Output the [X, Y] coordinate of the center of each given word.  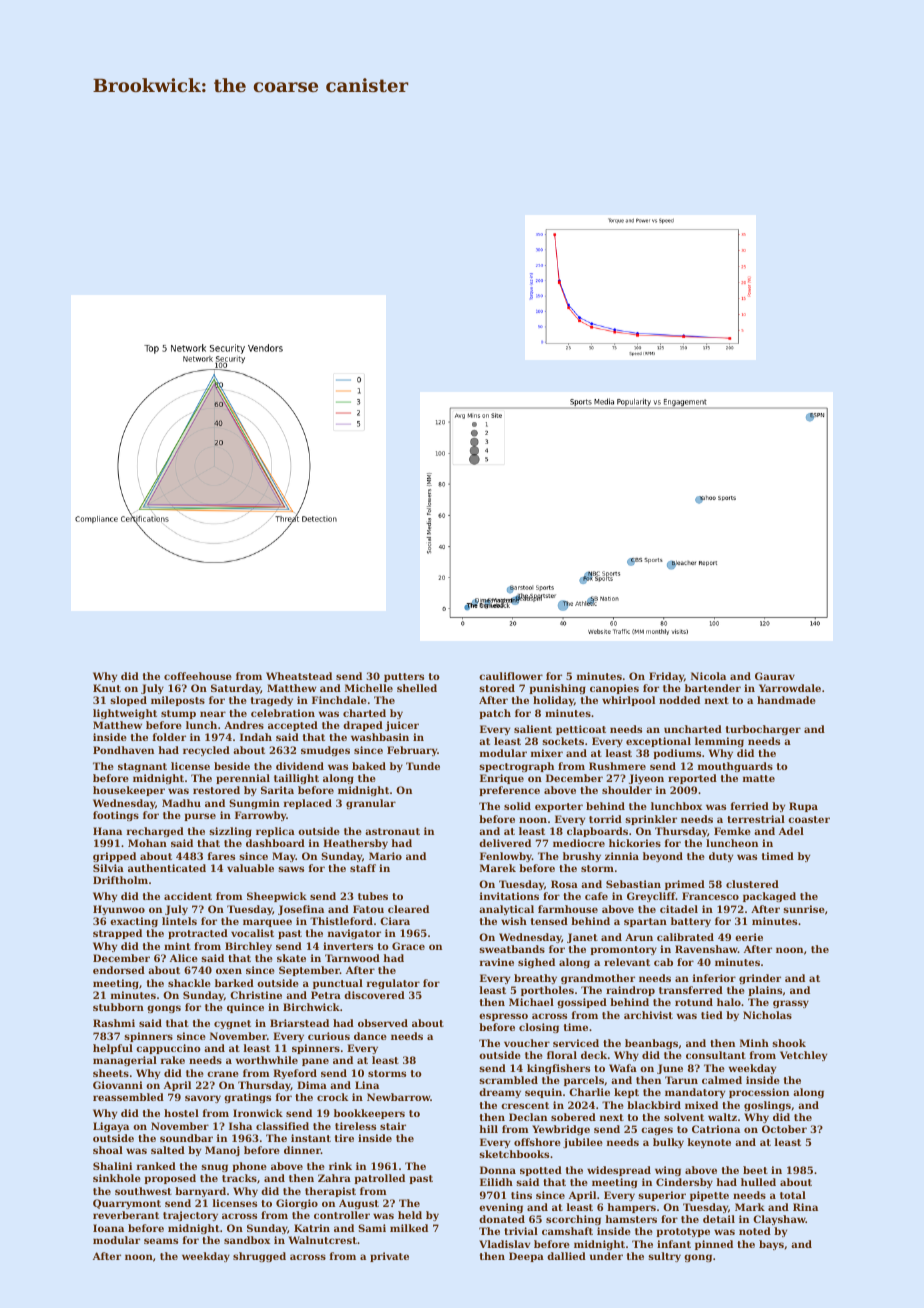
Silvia [108, 868]
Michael [531, 1002]
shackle [189, 983]
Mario [385, 856]
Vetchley [803, 1056]
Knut [107, 688]
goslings [767, 1106]
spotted [541, 1171]
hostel [181, 1113]
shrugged [259, 1257]
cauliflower [511, 676]
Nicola [708, 676]
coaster [809, 819]
